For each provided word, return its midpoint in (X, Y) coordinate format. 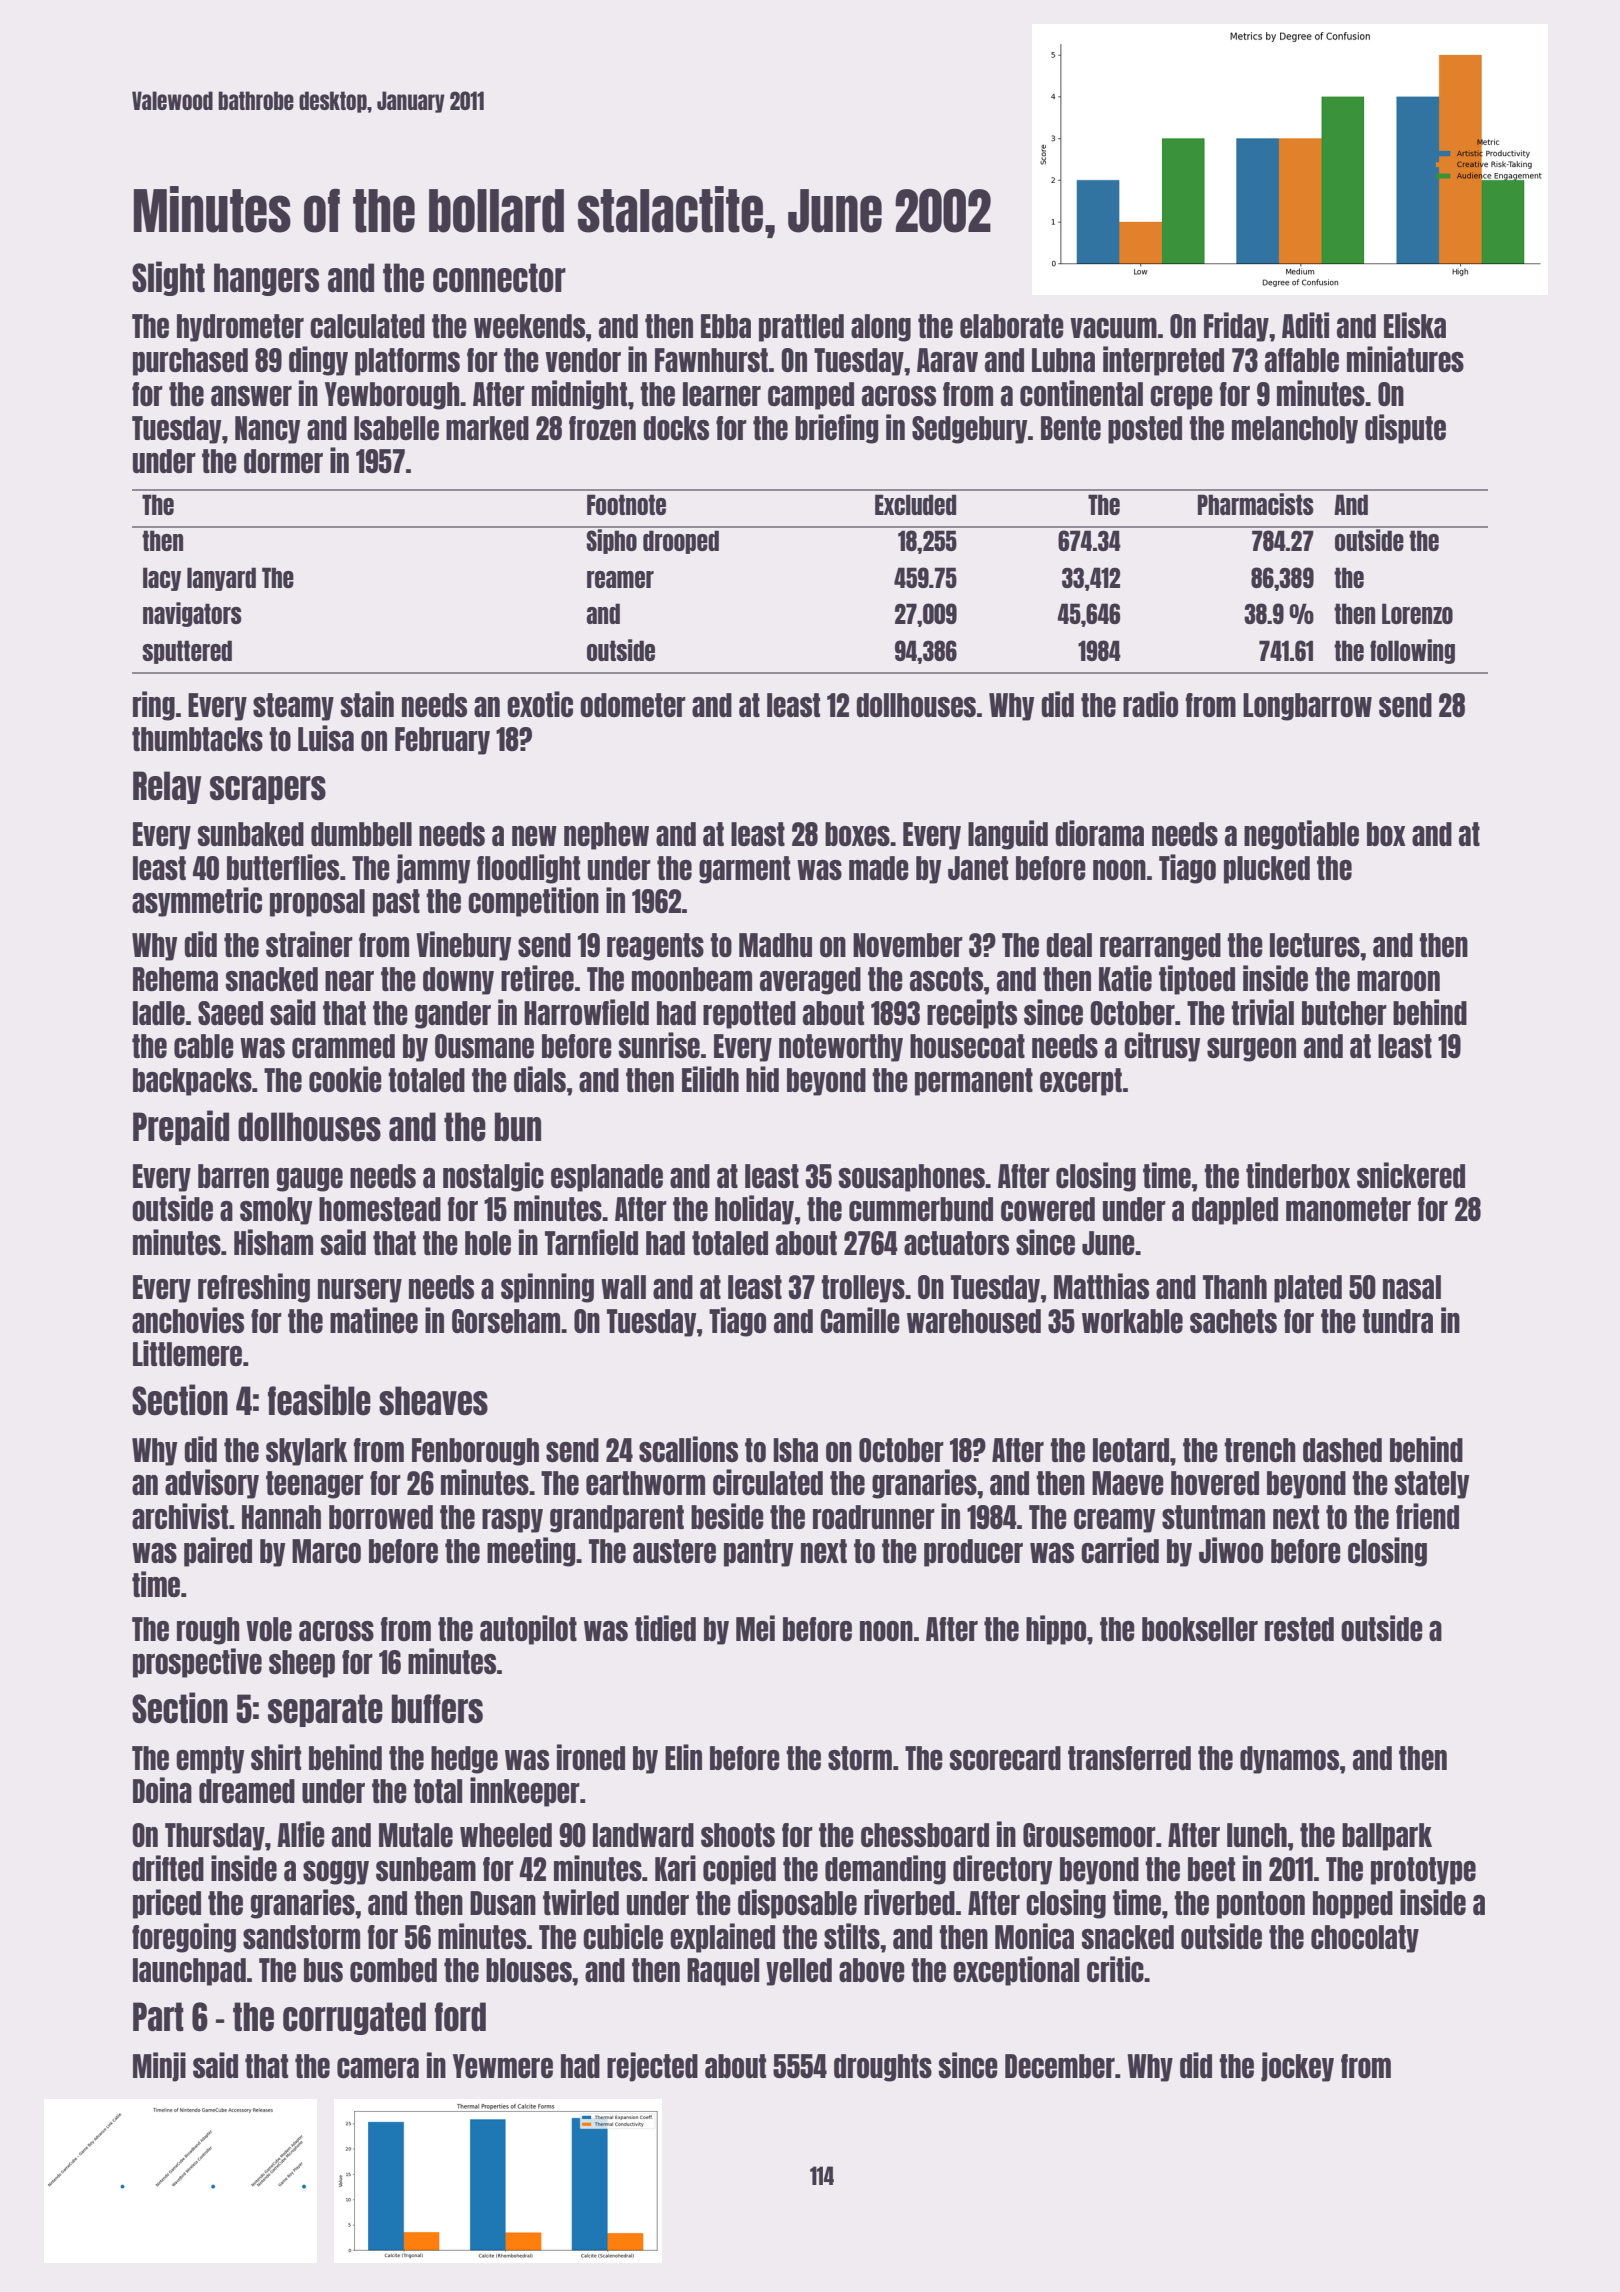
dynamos (1289, 1760)
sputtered (187, 652)
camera (378, 2068)
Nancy (268, 430)
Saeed (230, 1013)
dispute (1405, 429)
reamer (620, 579)
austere (674, 1551)
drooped (681, 542)
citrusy (1162, 1047)
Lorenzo (1417, 613)
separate (325, 1710)
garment (744, 870)
